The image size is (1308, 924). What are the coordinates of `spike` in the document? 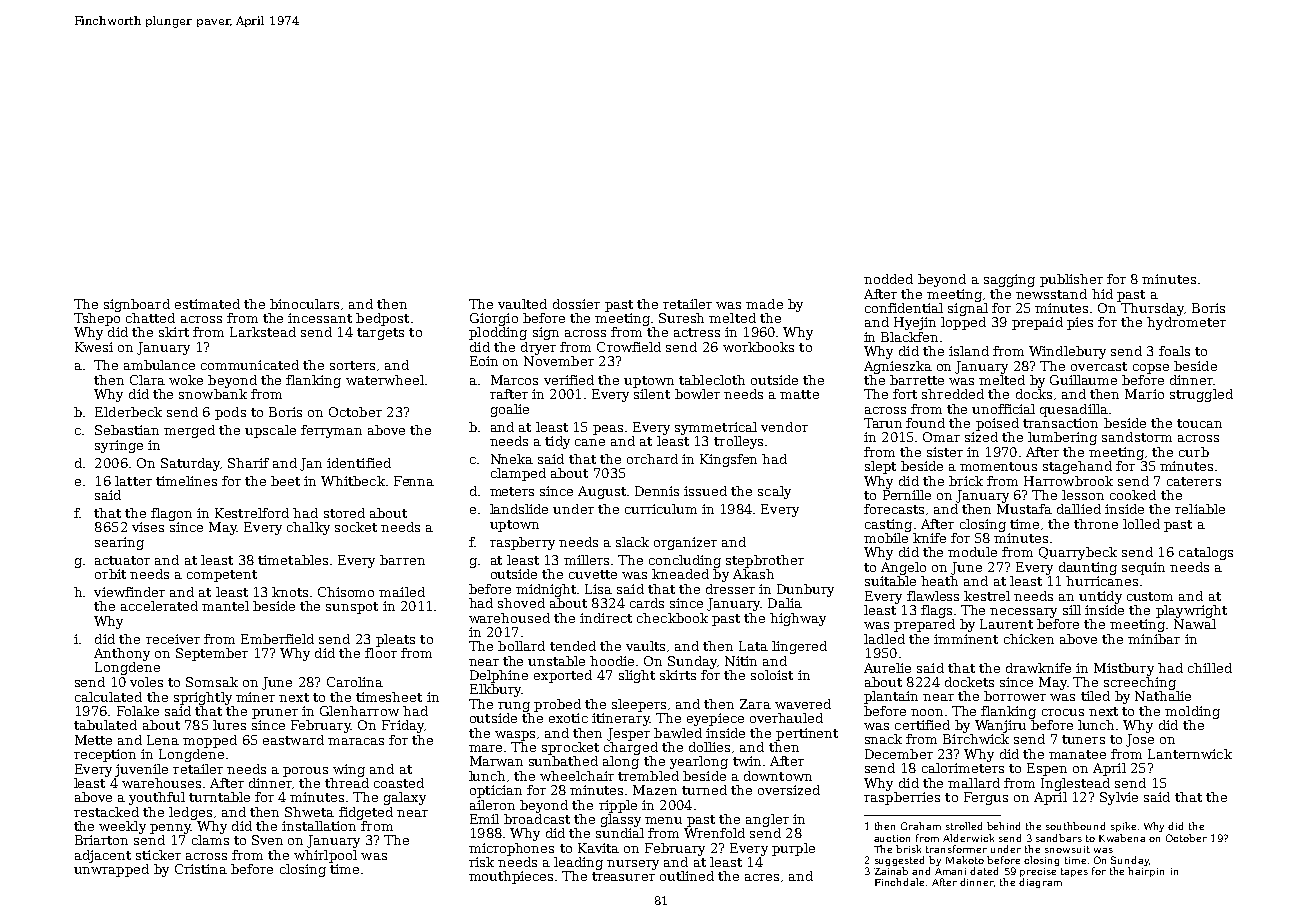 It's located at (1123, 827).
